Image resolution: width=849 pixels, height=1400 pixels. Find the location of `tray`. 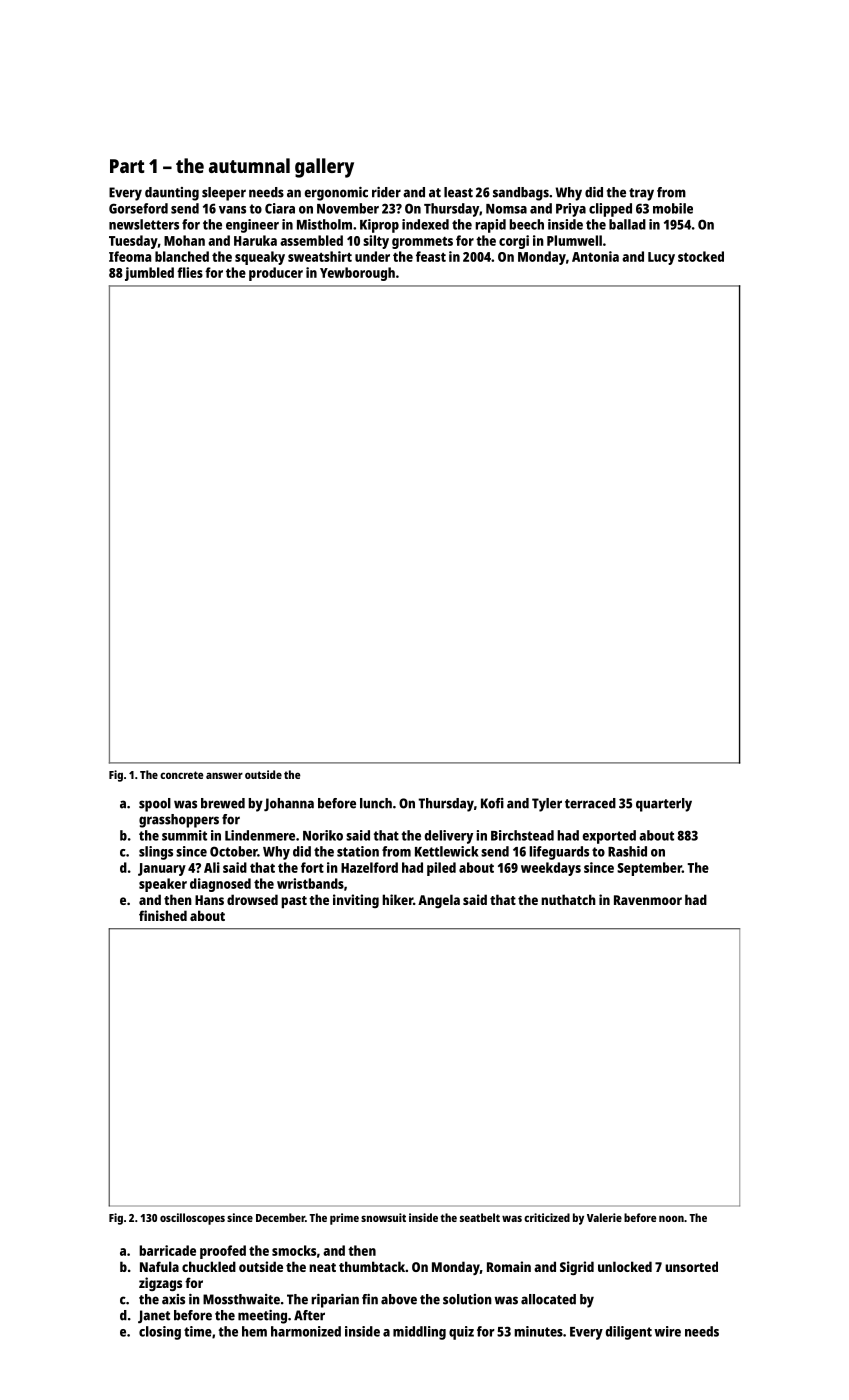

tray is located at coordinates (641, 194).
